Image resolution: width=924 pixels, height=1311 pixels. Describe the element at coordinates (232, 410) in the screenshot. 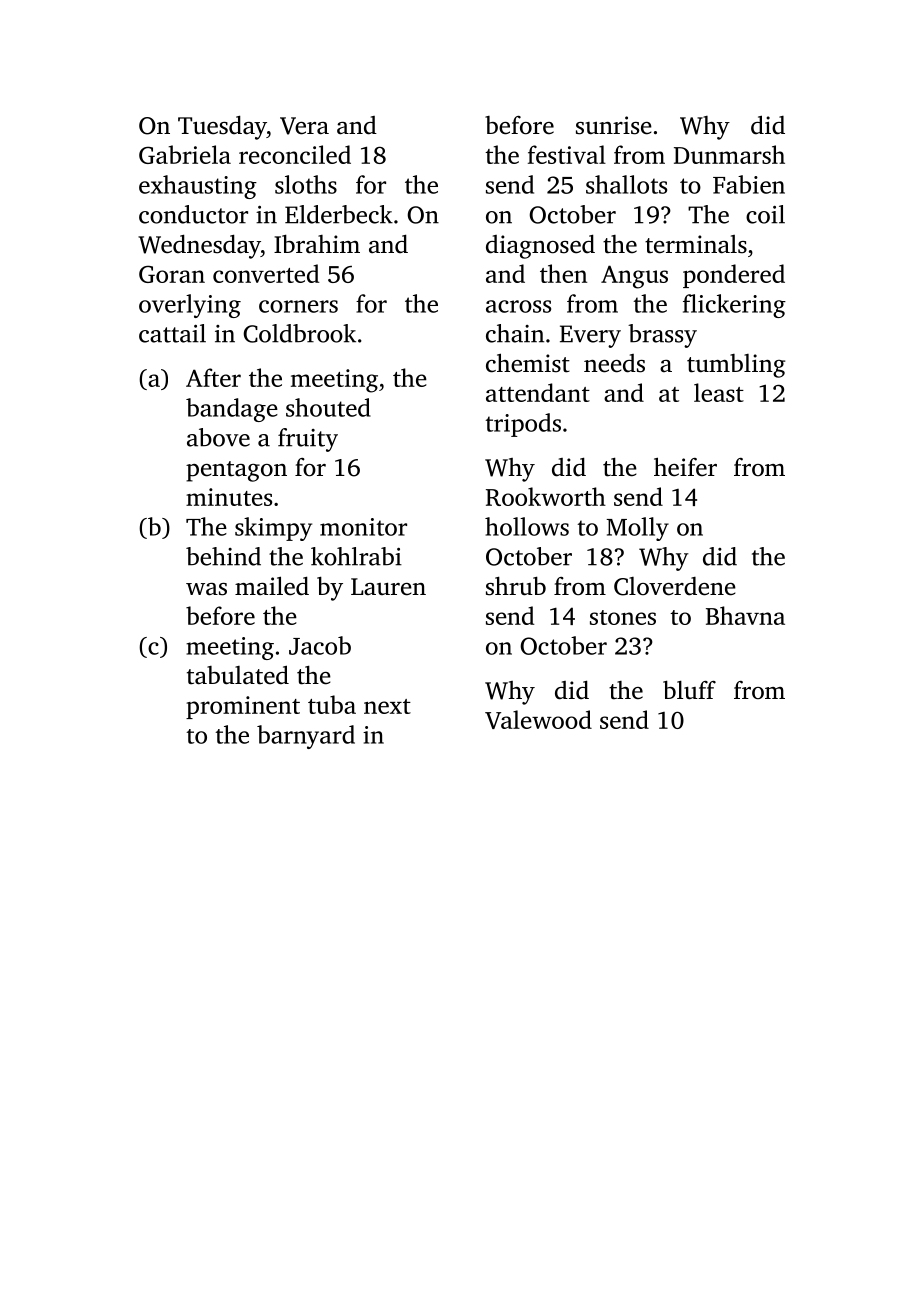

I see `bandage` at that location.
